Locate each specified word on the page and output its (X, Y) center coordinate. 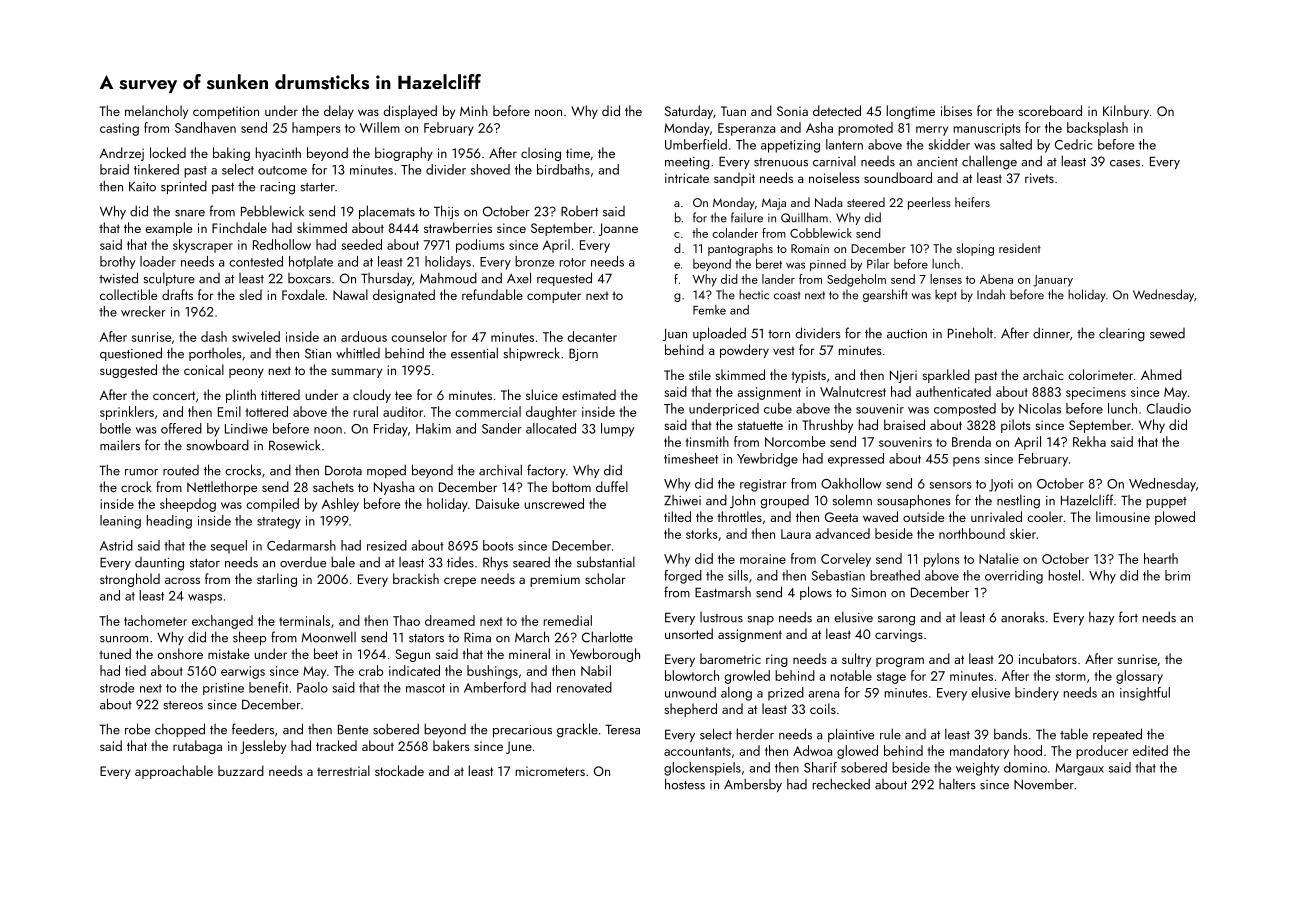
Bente (353, 729)
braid (114, 169)
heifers (972, 202)
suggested (128, 371)
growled (747, 677)
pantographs (740, 249)
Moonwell (329, 637)
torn (779, 334)
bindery (1037, 694)
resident (1020, 248)
